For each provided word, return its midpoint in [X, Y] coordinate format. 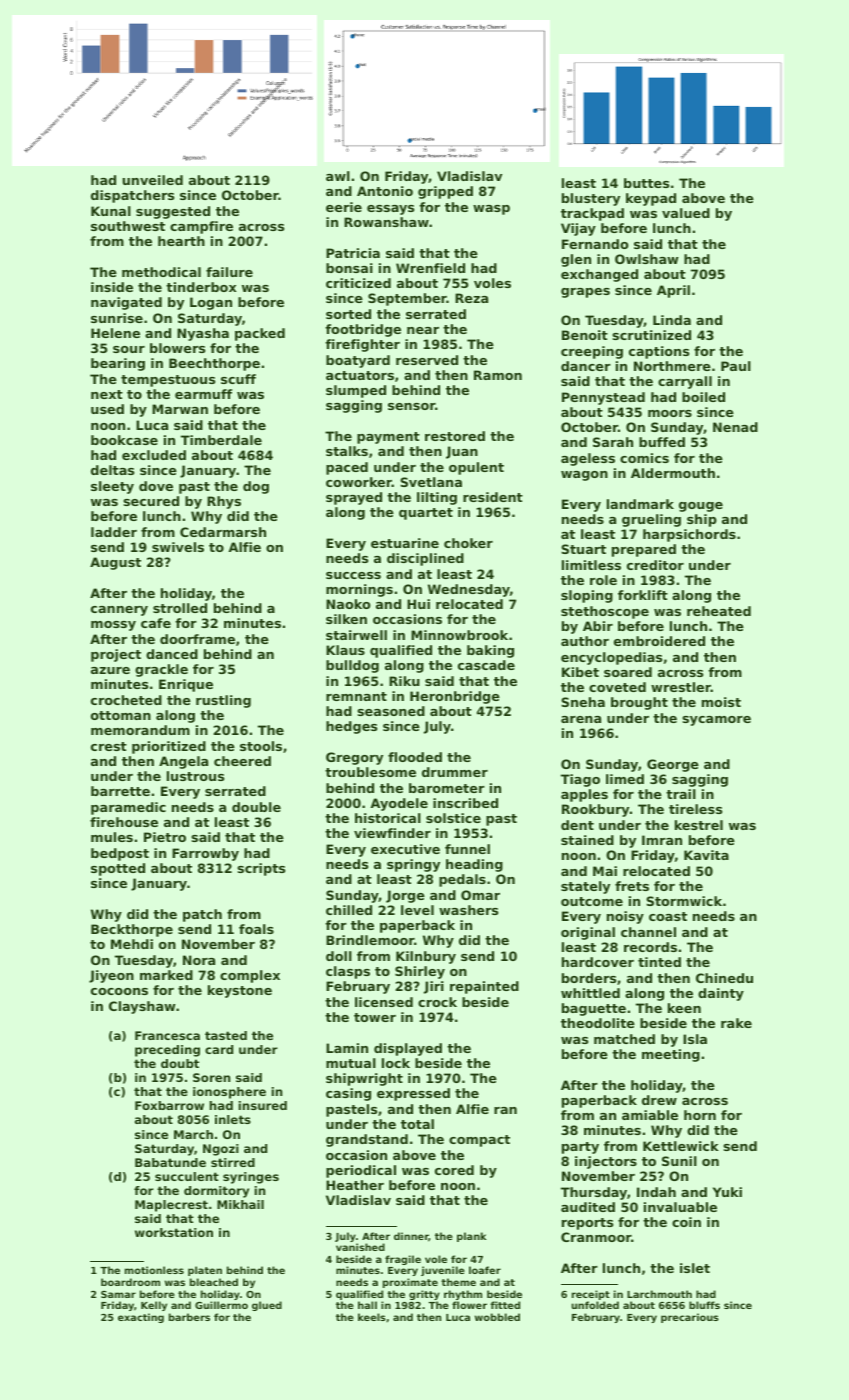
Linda [672, 320]
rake [736, 1023]
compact [479, 1141]
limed [625, 779]
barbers [189, 1317]
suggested [173, 212]
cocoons [119, 991]
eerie [344, 207]
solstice [453, 818]
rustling [223, 701]
